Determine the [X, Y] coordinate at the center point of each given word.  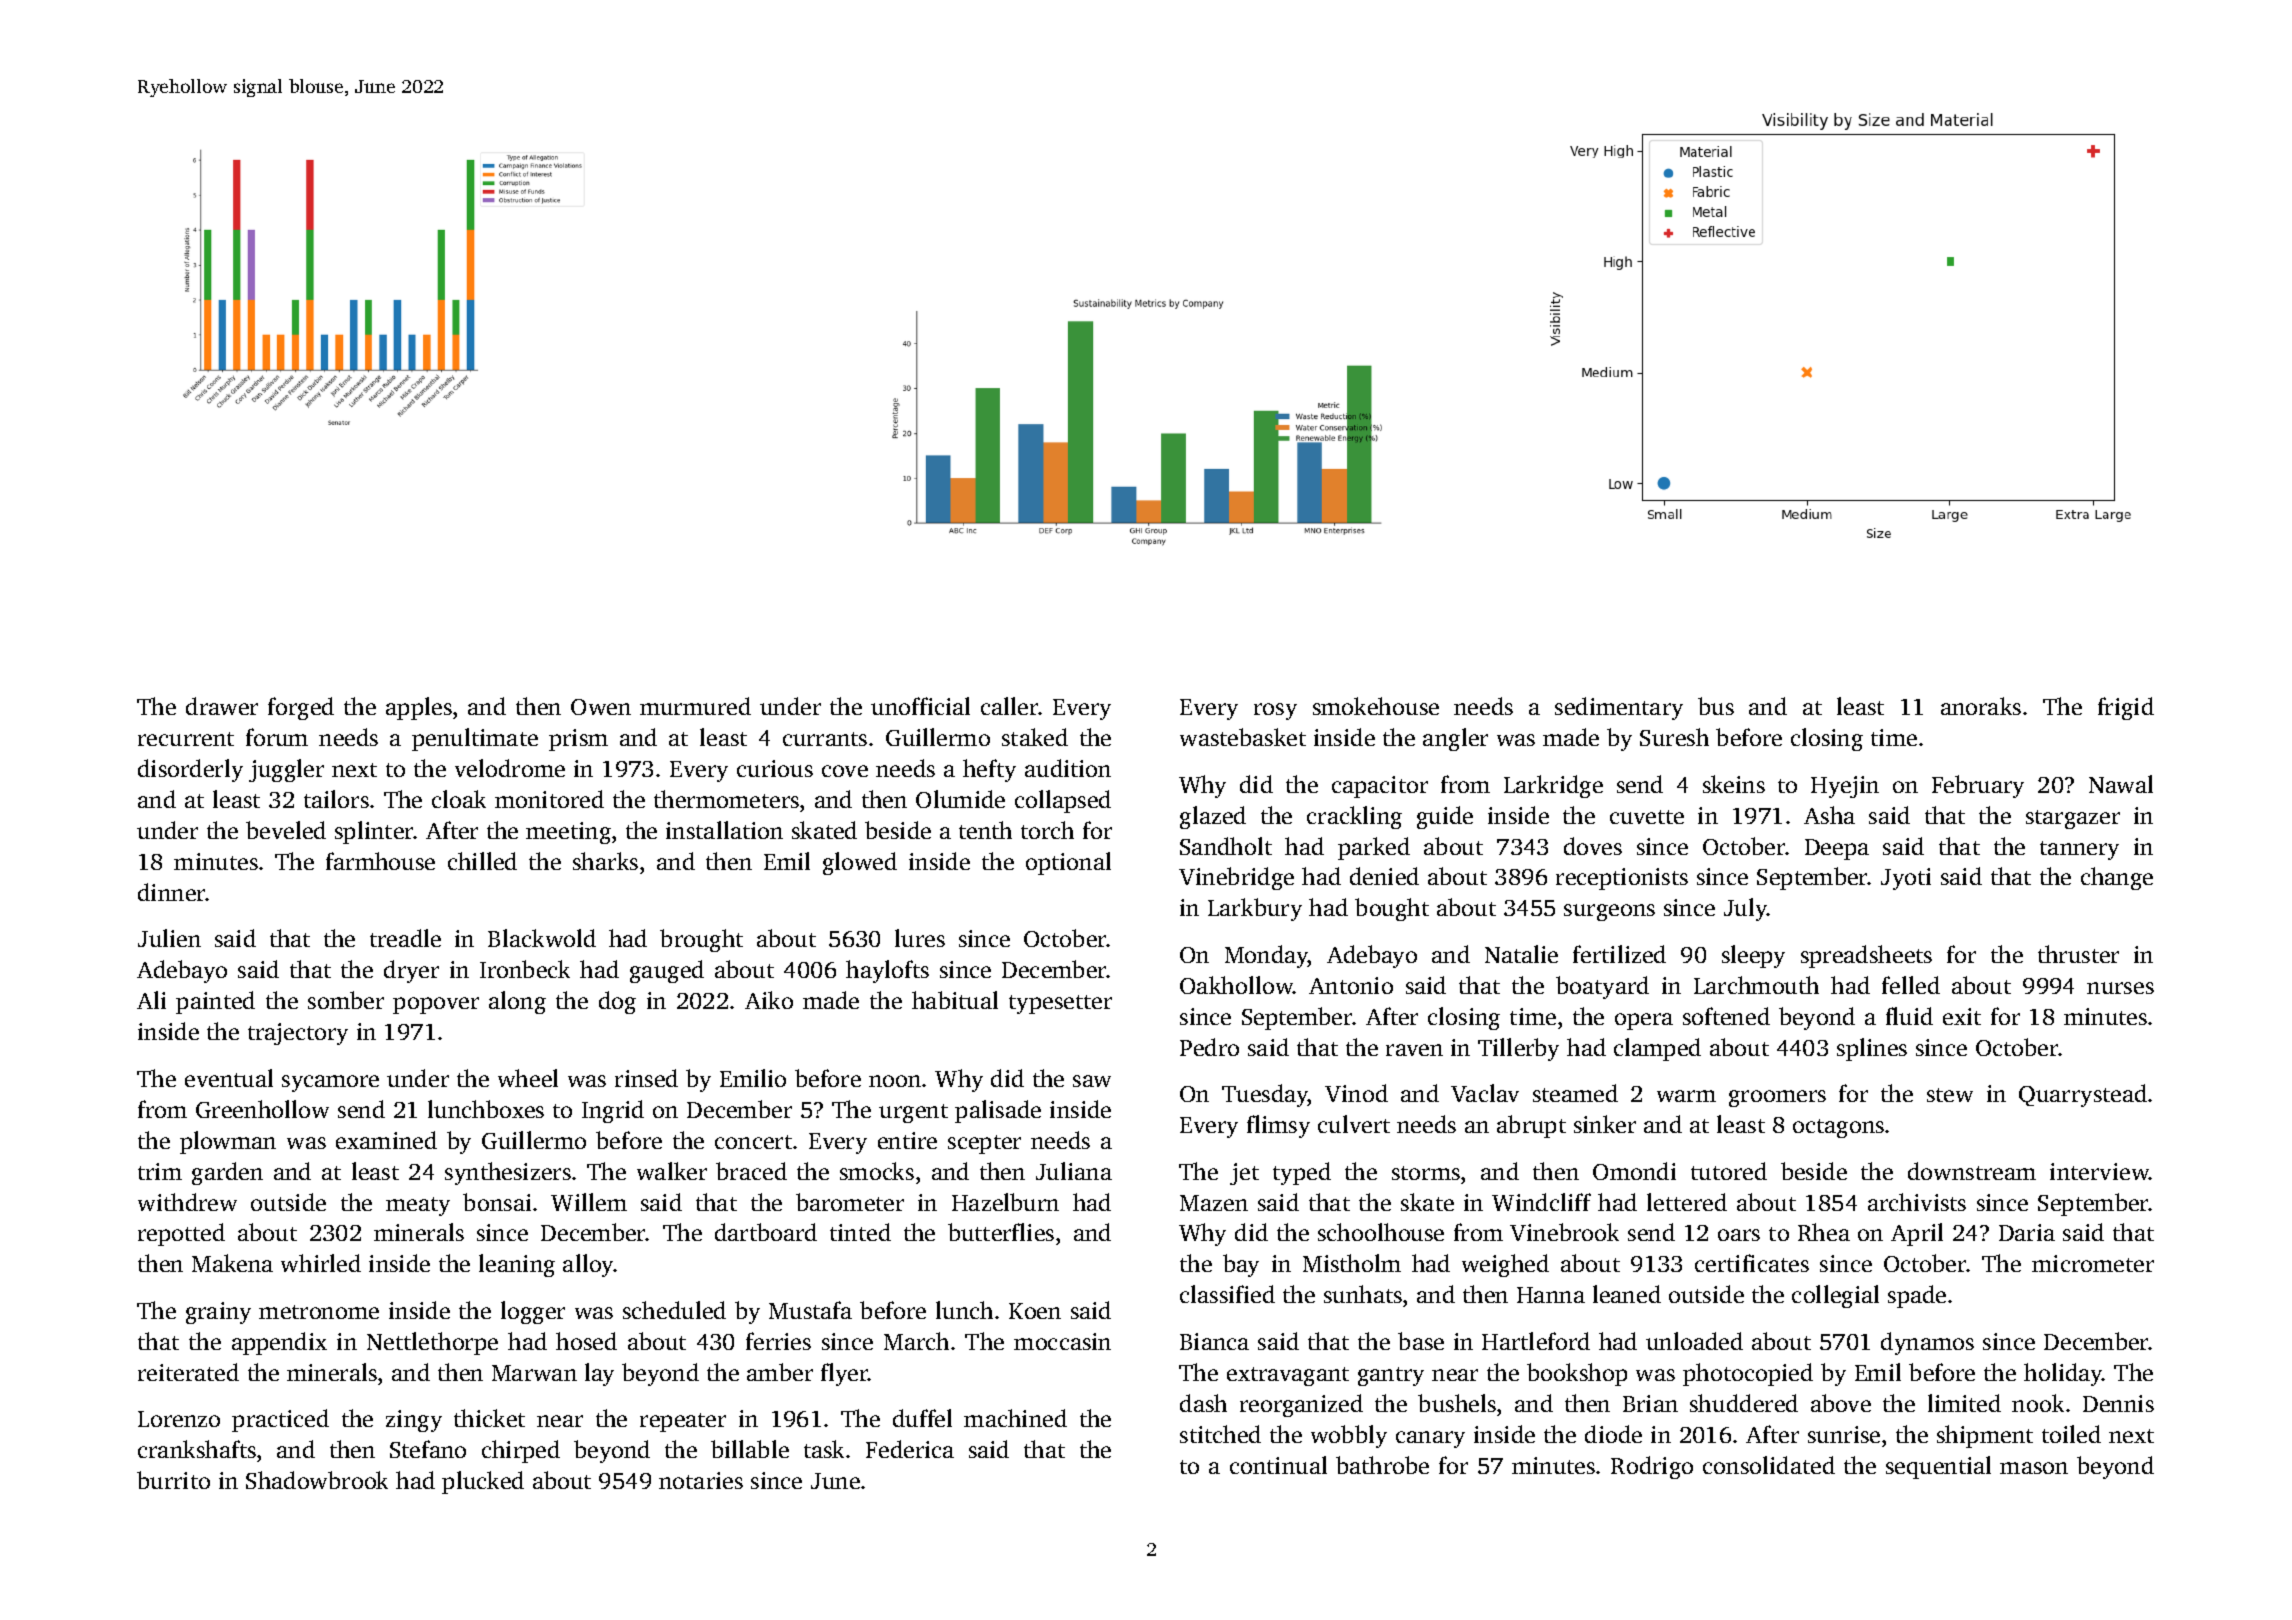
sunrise [1844, 1434]
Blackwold [542, 938]
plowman [228, 1142]
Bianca [1214, 1341]
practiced [280, 1420]
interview [2099, 1171]
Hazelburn [1005, 1202]
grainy [218, 1313]
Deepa [1837, 849]
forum [277, 737]
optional [1068, 863]
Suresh [1674, 737]
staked [1035, 737]
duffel [922, 1418]
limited [1964, 1403]
